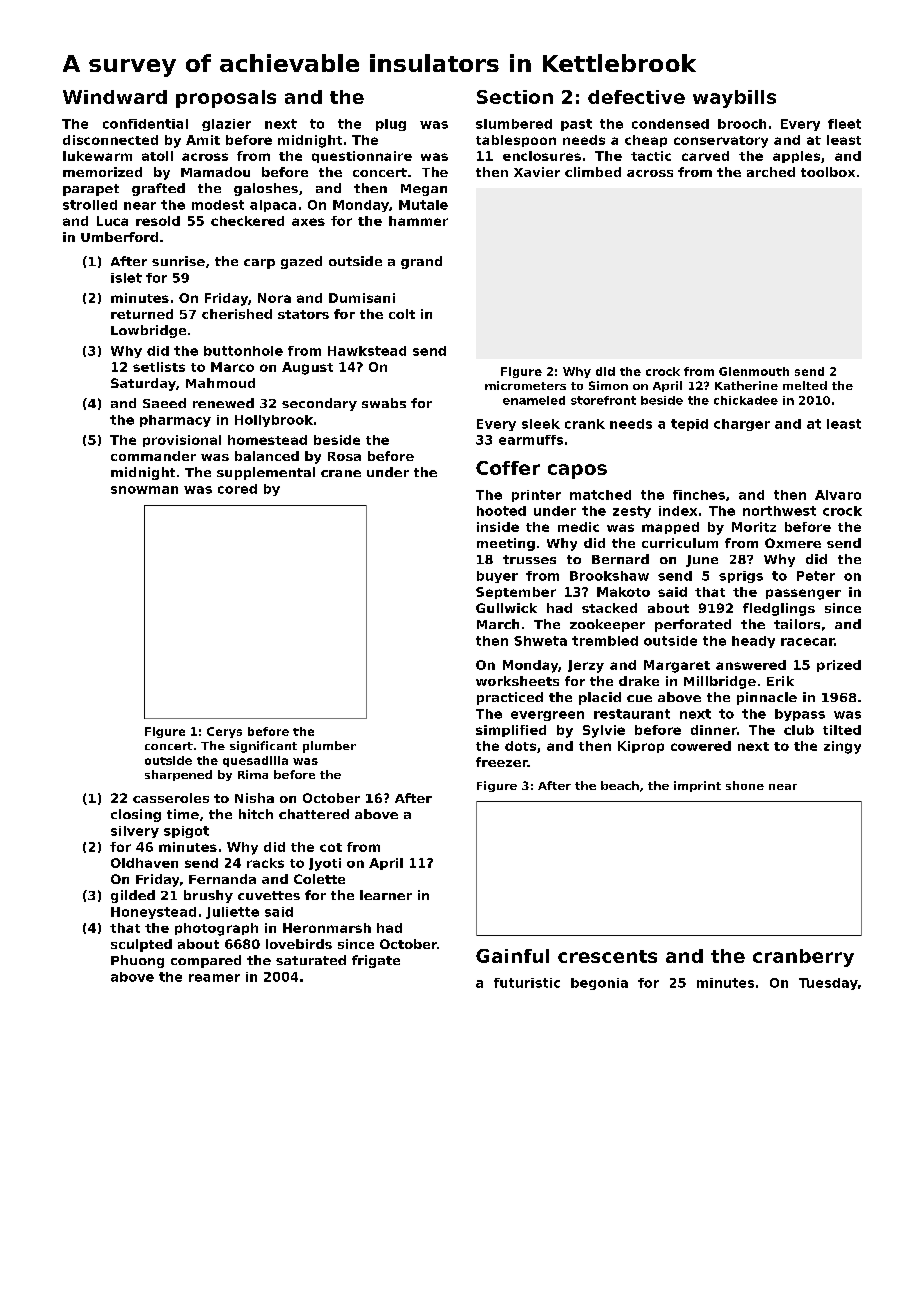 The width and height of the screenshot is (924, 1314). I want to click on Cerys, so click(224, 732).
